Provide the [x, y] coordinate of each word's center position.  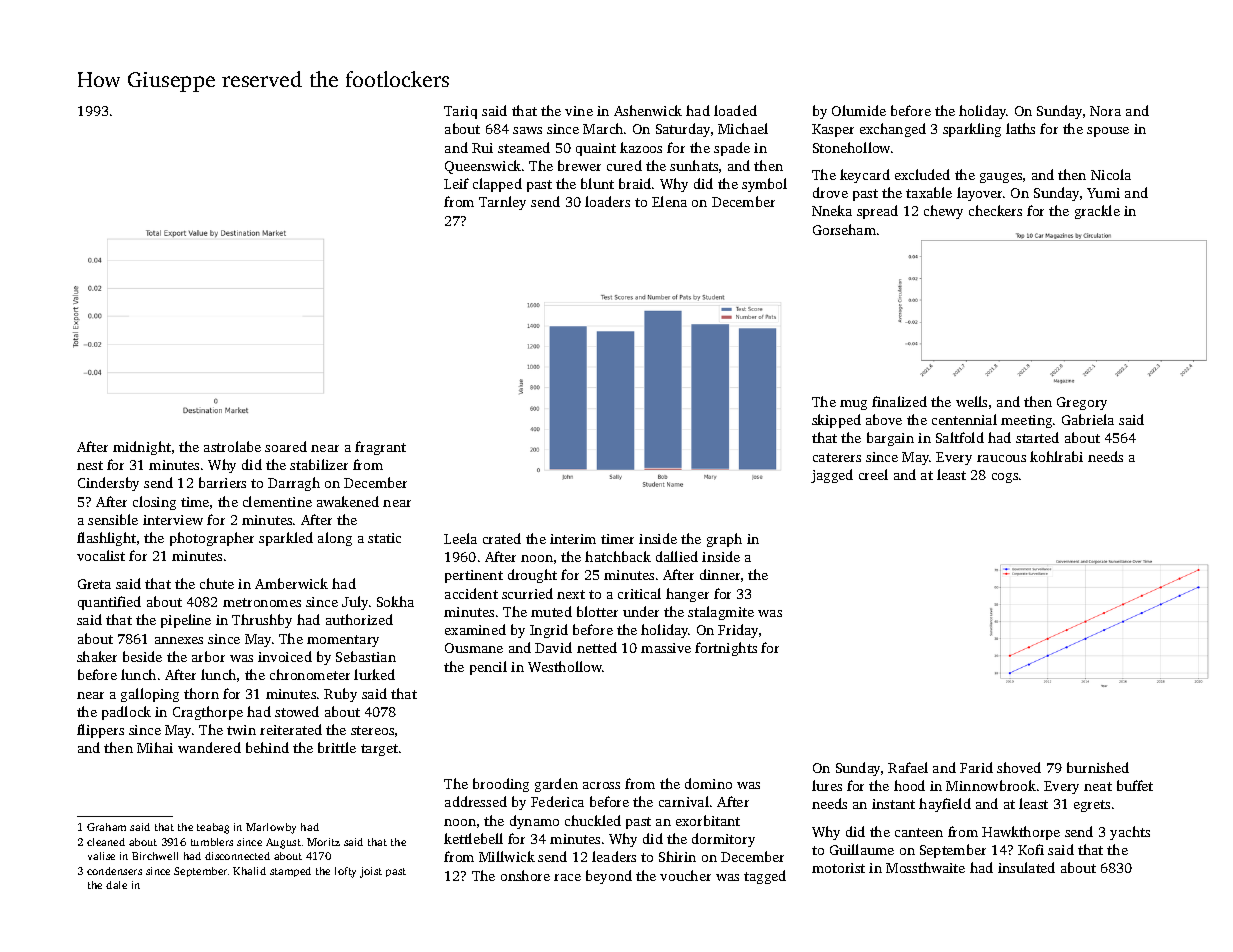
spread [877, 212]
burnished [1098, 767]
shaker [97, 656]
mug [853, 405]
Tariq [460, 112]
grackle [1097, 212]
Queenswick [483, 167]
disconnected [237, 856]
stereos [372, 730]
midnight [142, 448]
